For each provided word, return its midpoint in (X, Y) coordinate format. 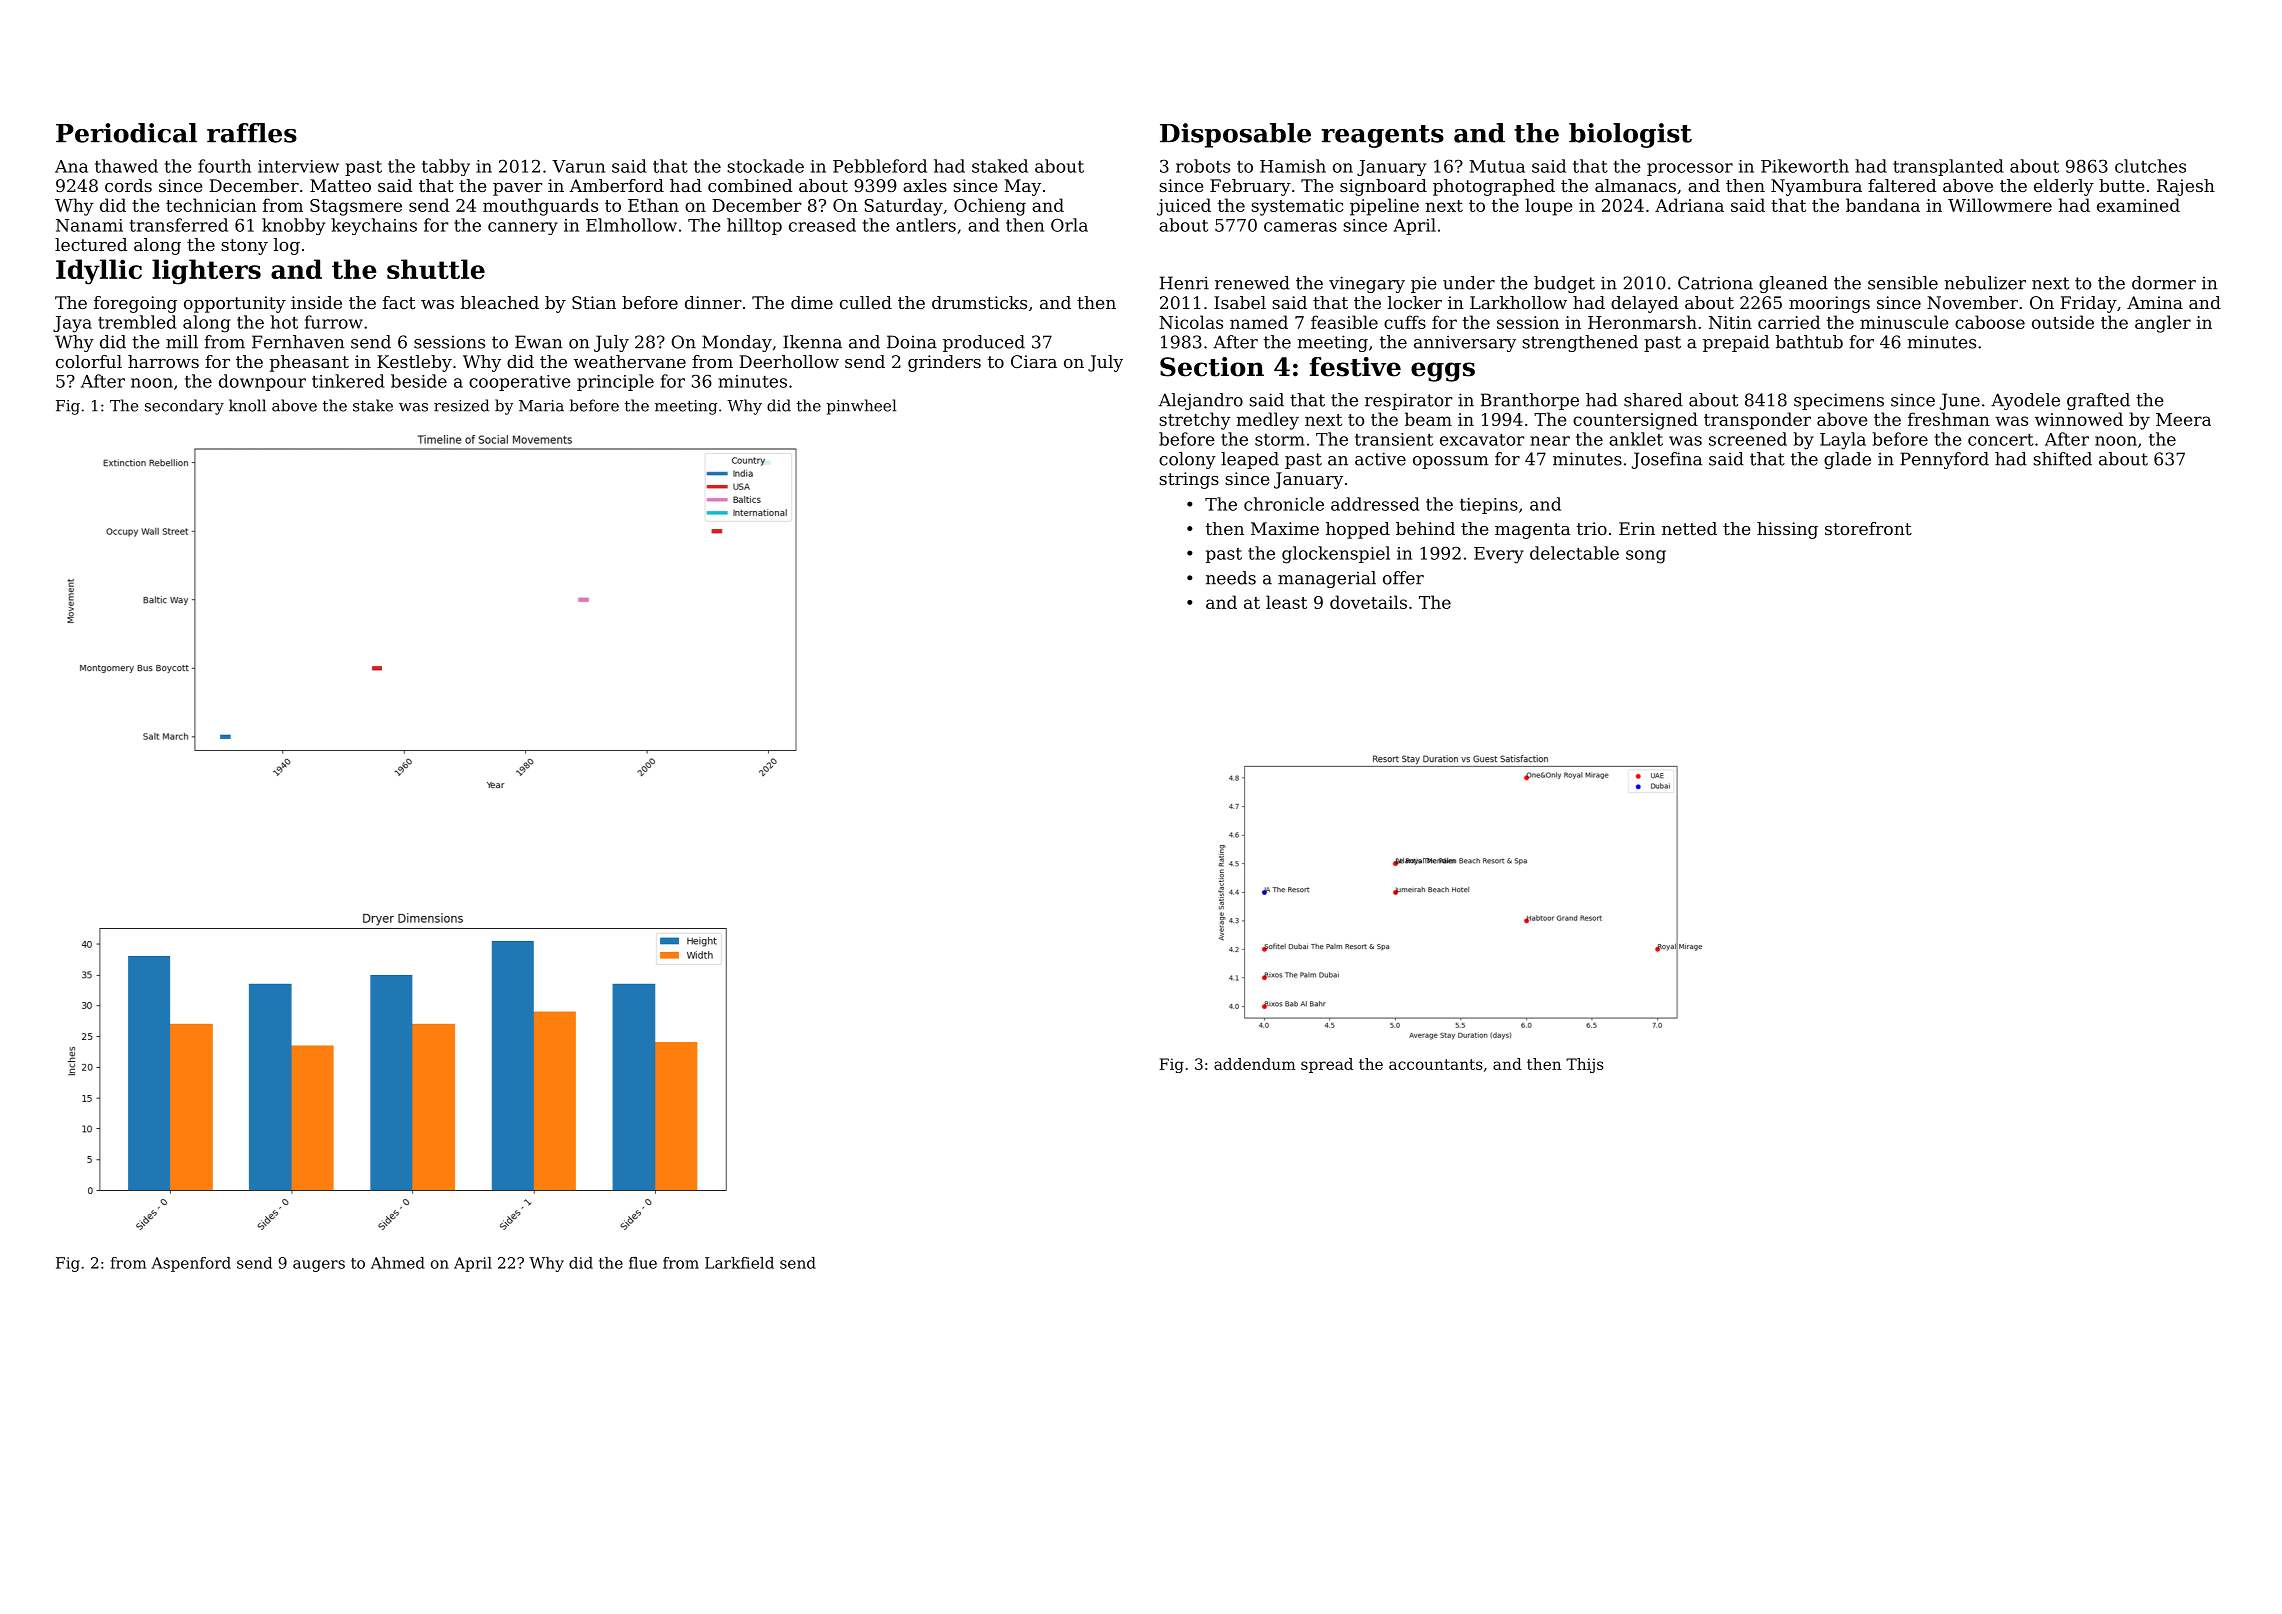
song (1646, 557)
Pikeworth (1805, 166)
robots (1203, 166)
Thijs (1585, 1065)
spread (1327, 1065)
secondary (184, 407)
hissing (1787, 530)
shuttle (436, 269)
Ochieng (990, 207)
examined (2138, 205)
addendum (1255, 1064)
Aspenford (191, 1264)
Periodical (126, 133)
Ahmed (398, 1263)
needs (1231, 578)
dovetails (1368, 602)
